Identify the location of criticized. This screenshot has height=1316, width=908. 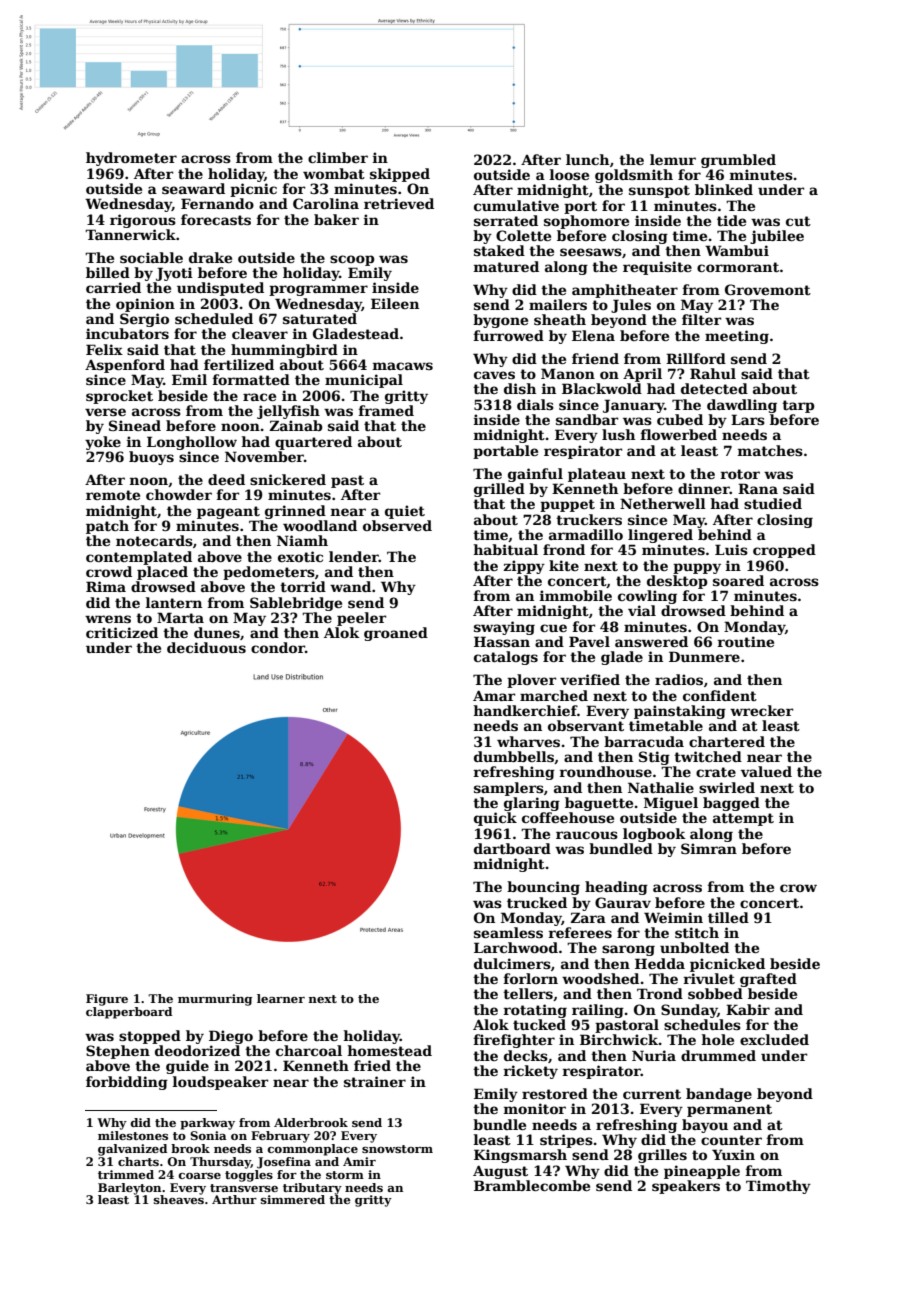
(122, 632).
